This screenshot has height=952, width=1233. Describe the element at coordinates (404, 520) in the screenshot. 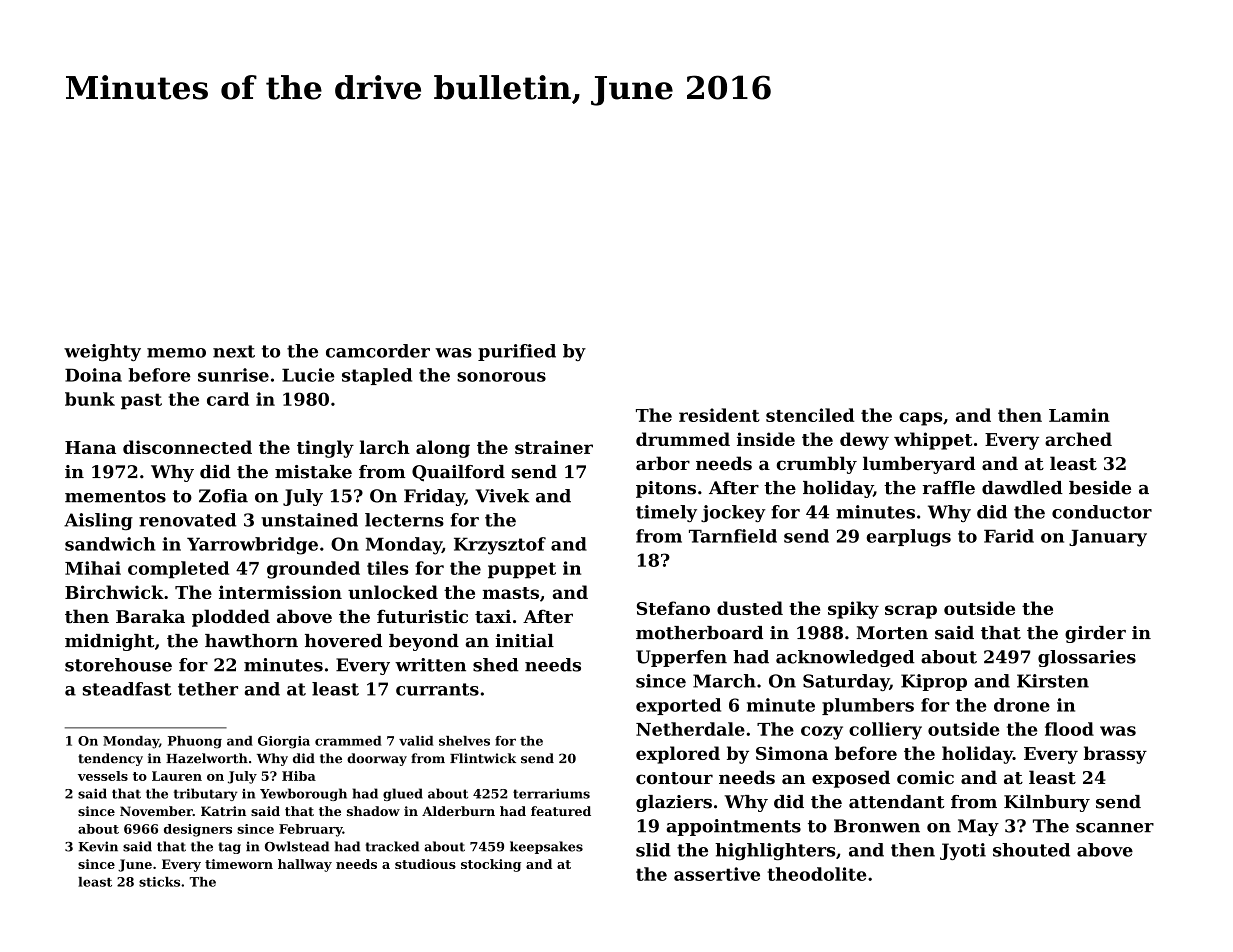

I see `lecterns` at that location.
